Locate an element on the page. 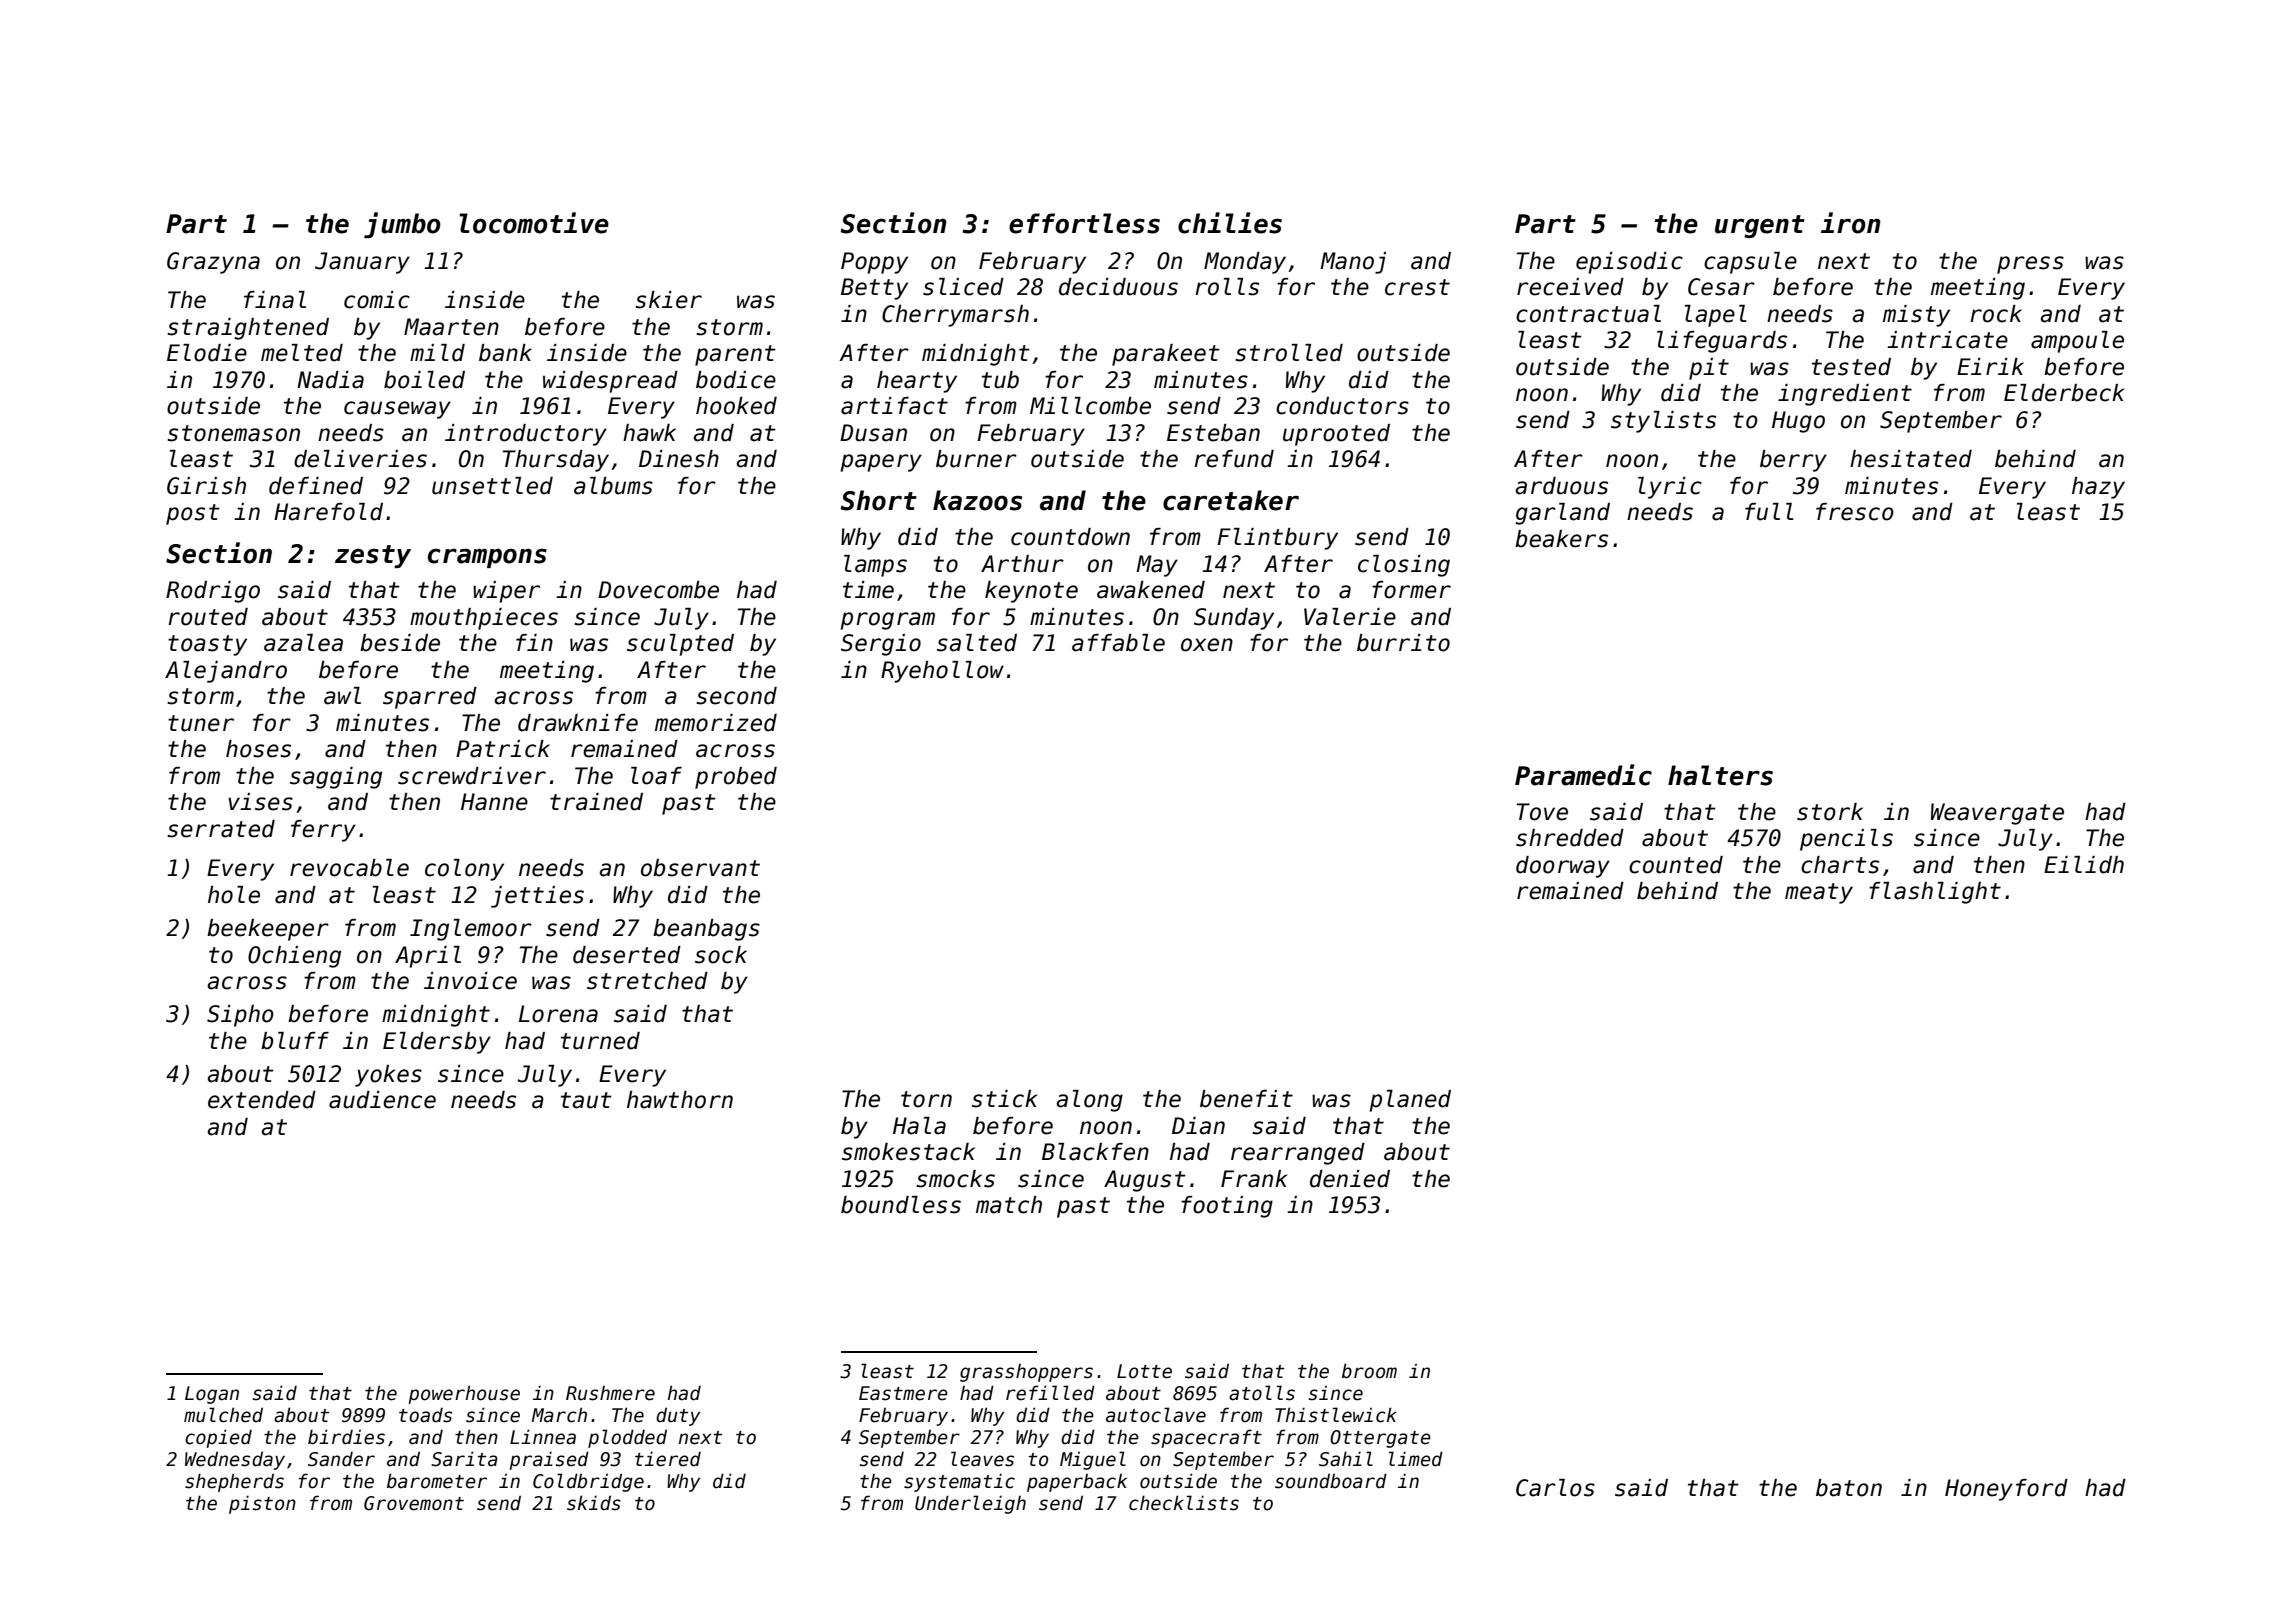 The image size is (2292, 1620). grasshoppers is located at coordinates (1026, 1373).
